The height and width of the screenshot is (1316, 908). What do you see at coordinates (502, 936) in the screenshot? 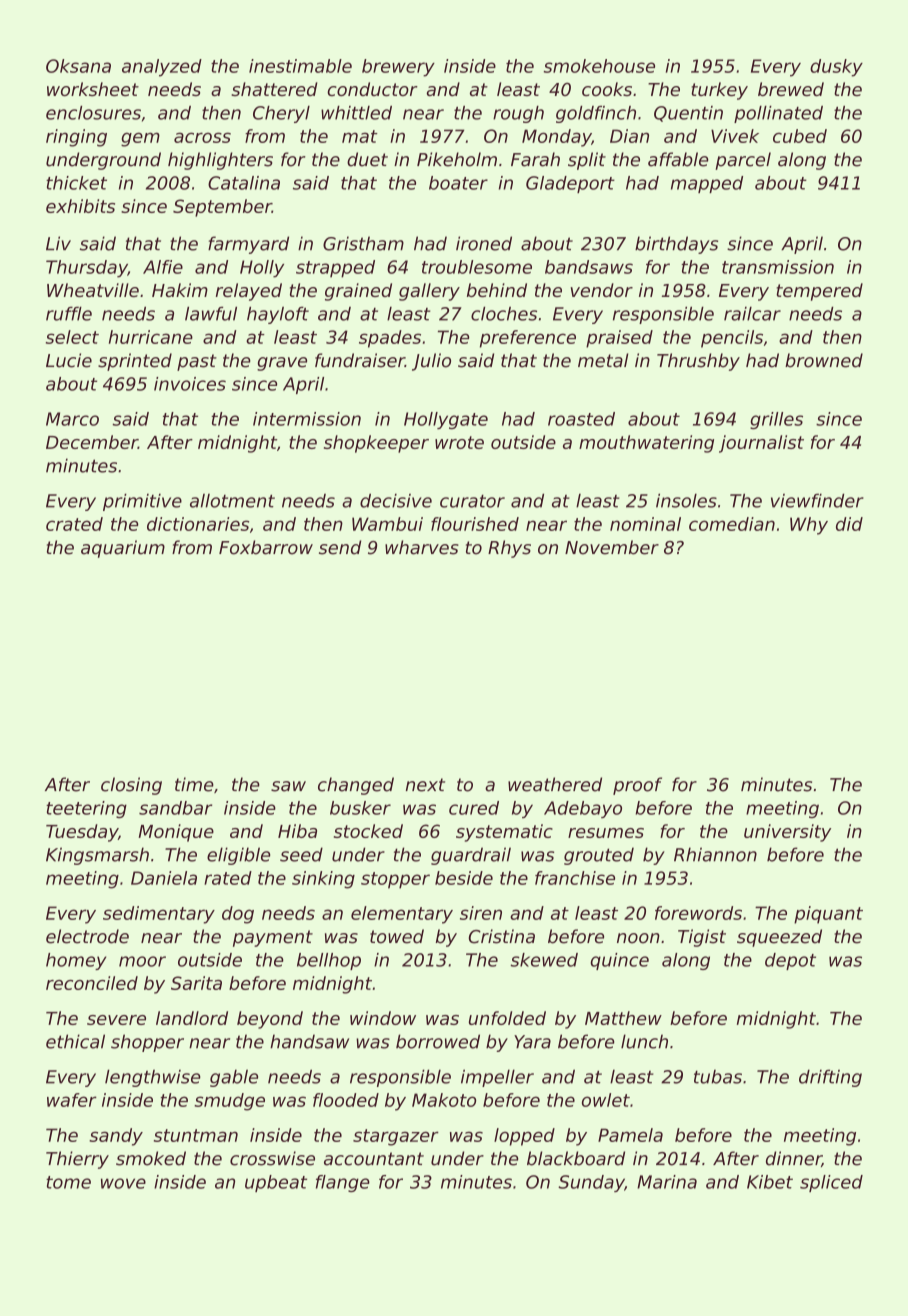
I see `Cristina` at bounding box center [502, 936].
